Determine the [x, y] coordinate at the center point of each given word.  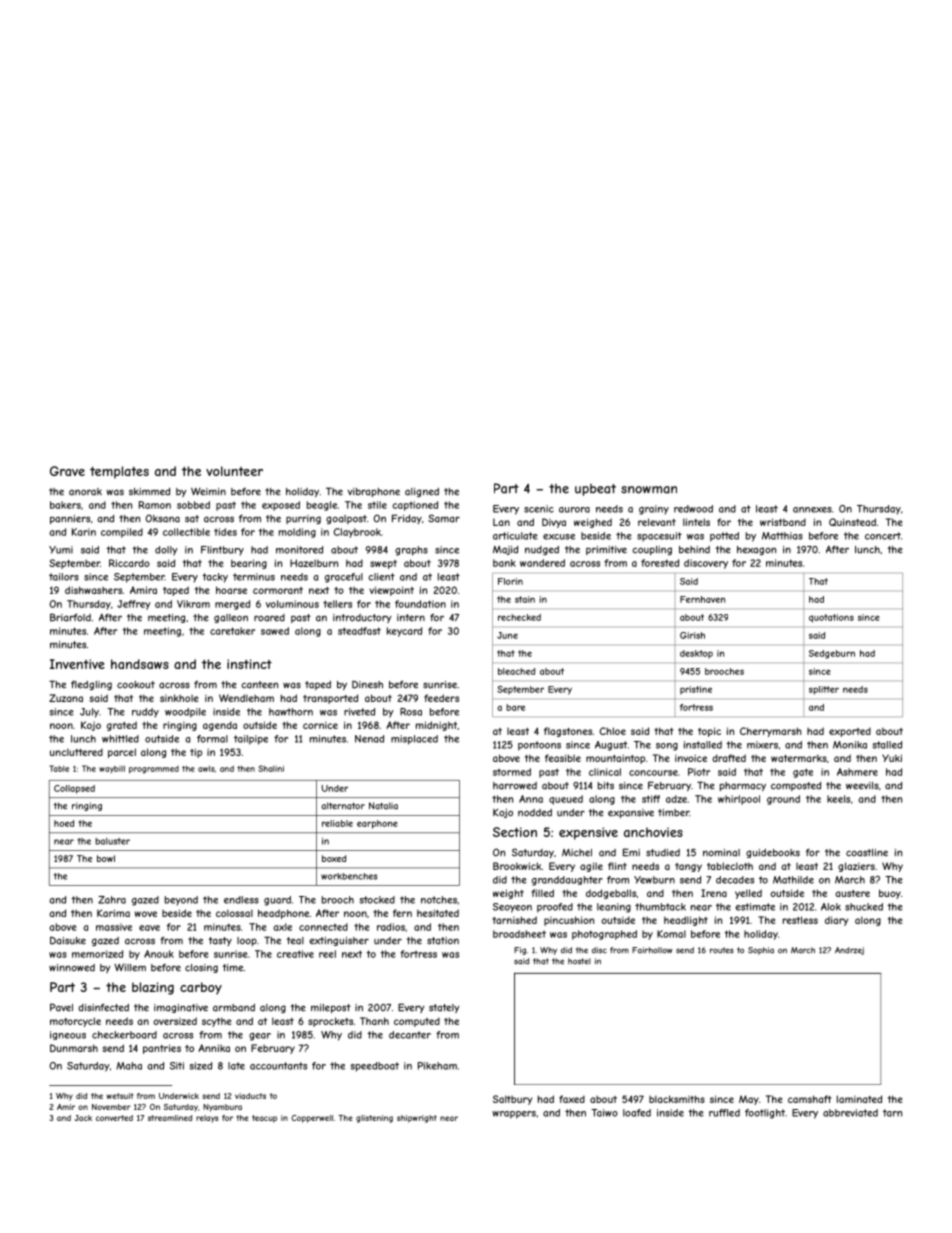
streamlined [170, 1118]
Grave [67, 471]
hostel [579, 961]
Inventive [77, 664]
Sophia [761, 951]
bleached [516, 671]
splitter [824, 690]
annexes [812, 510]
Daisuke [68, 941]
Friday [407, 519]
